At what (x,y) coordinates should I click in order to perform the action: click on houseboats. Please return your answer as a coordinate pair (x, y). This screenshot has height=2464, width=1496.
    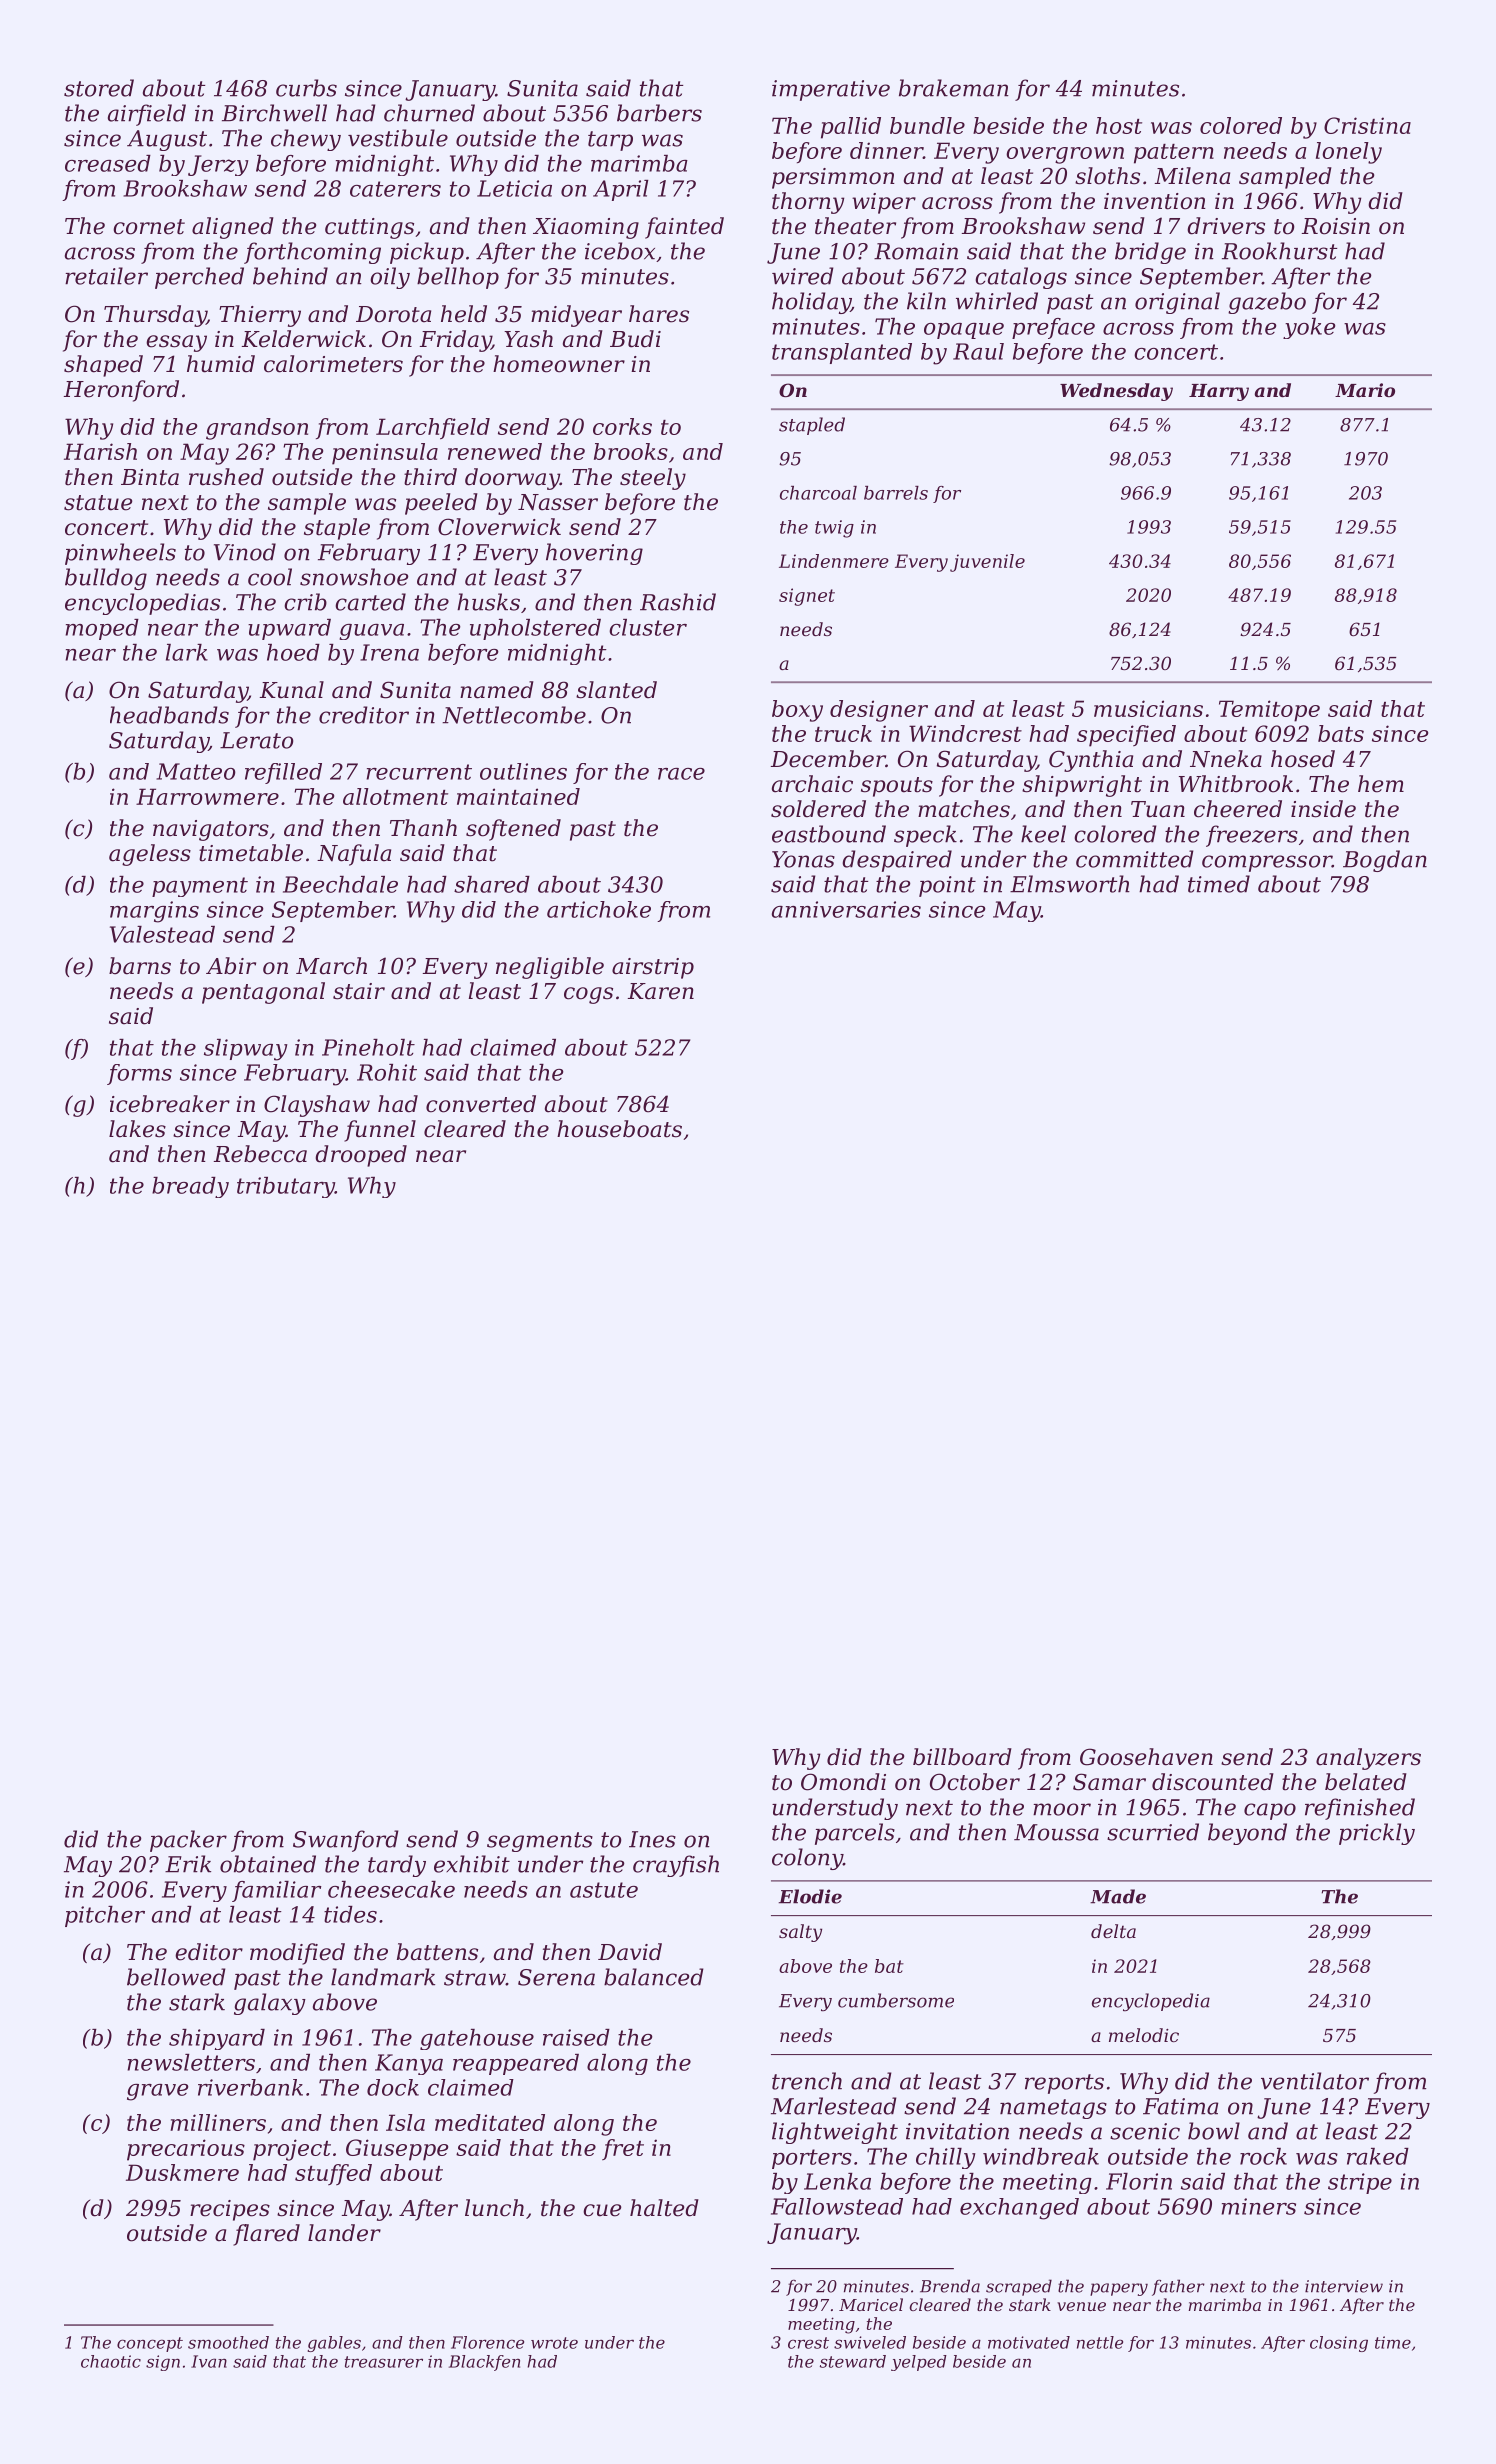
    Looking at the image, I should click on (619, 1129).
